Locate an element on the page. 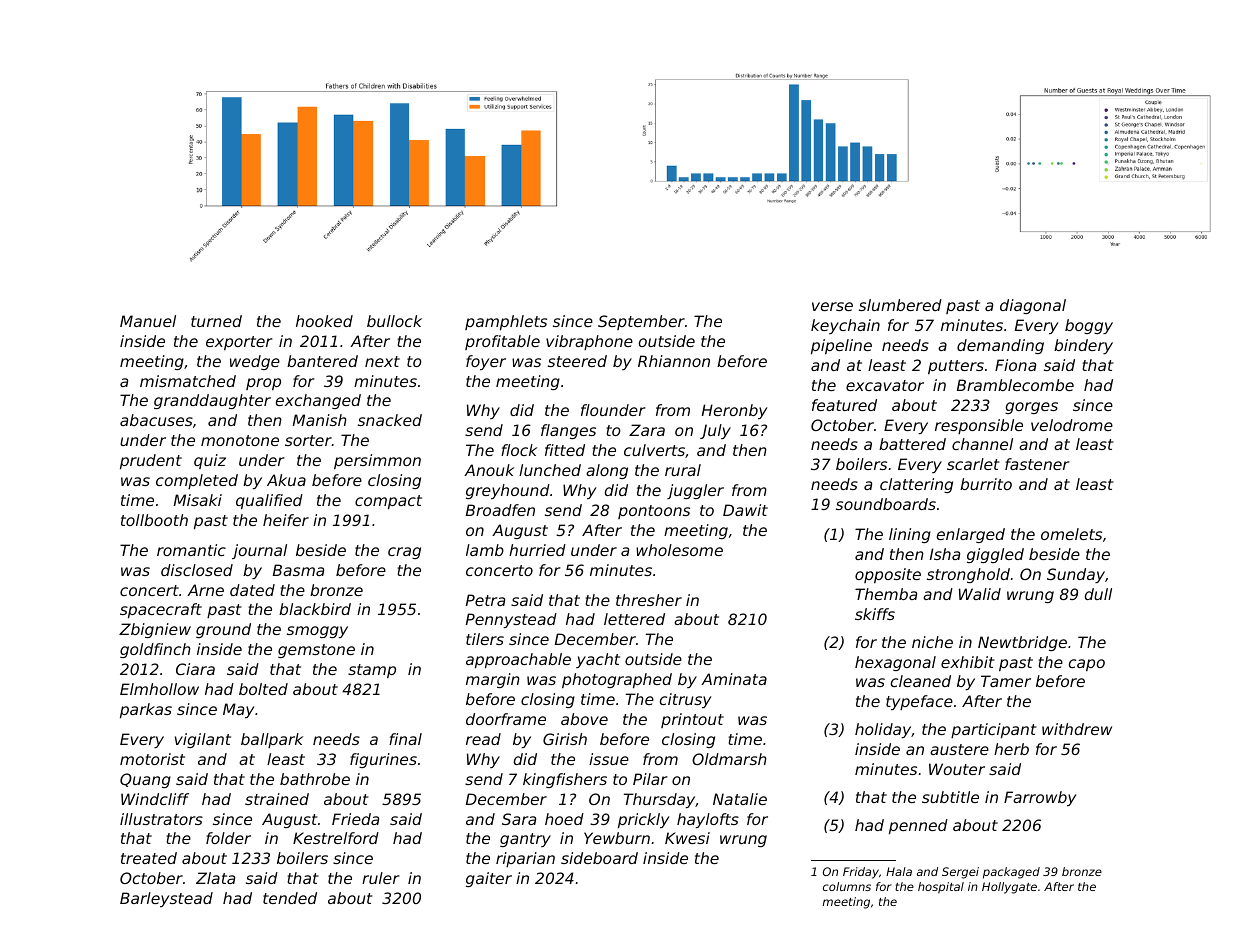 This page has width=1233, height=952. final is located at coordinates (405, 739).
